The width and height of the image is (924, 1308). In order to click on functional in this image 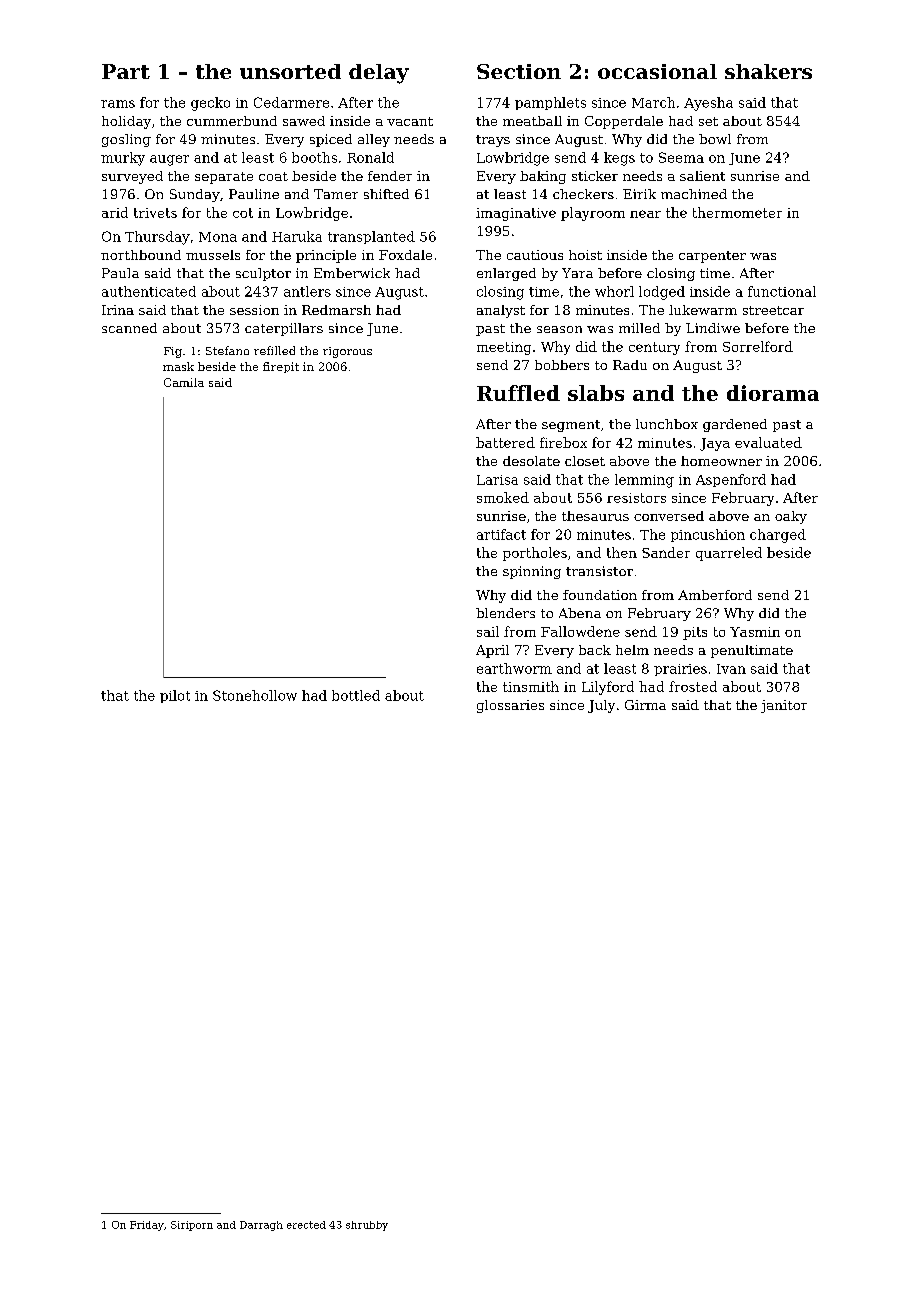, I will do `click(782, 291)`.
